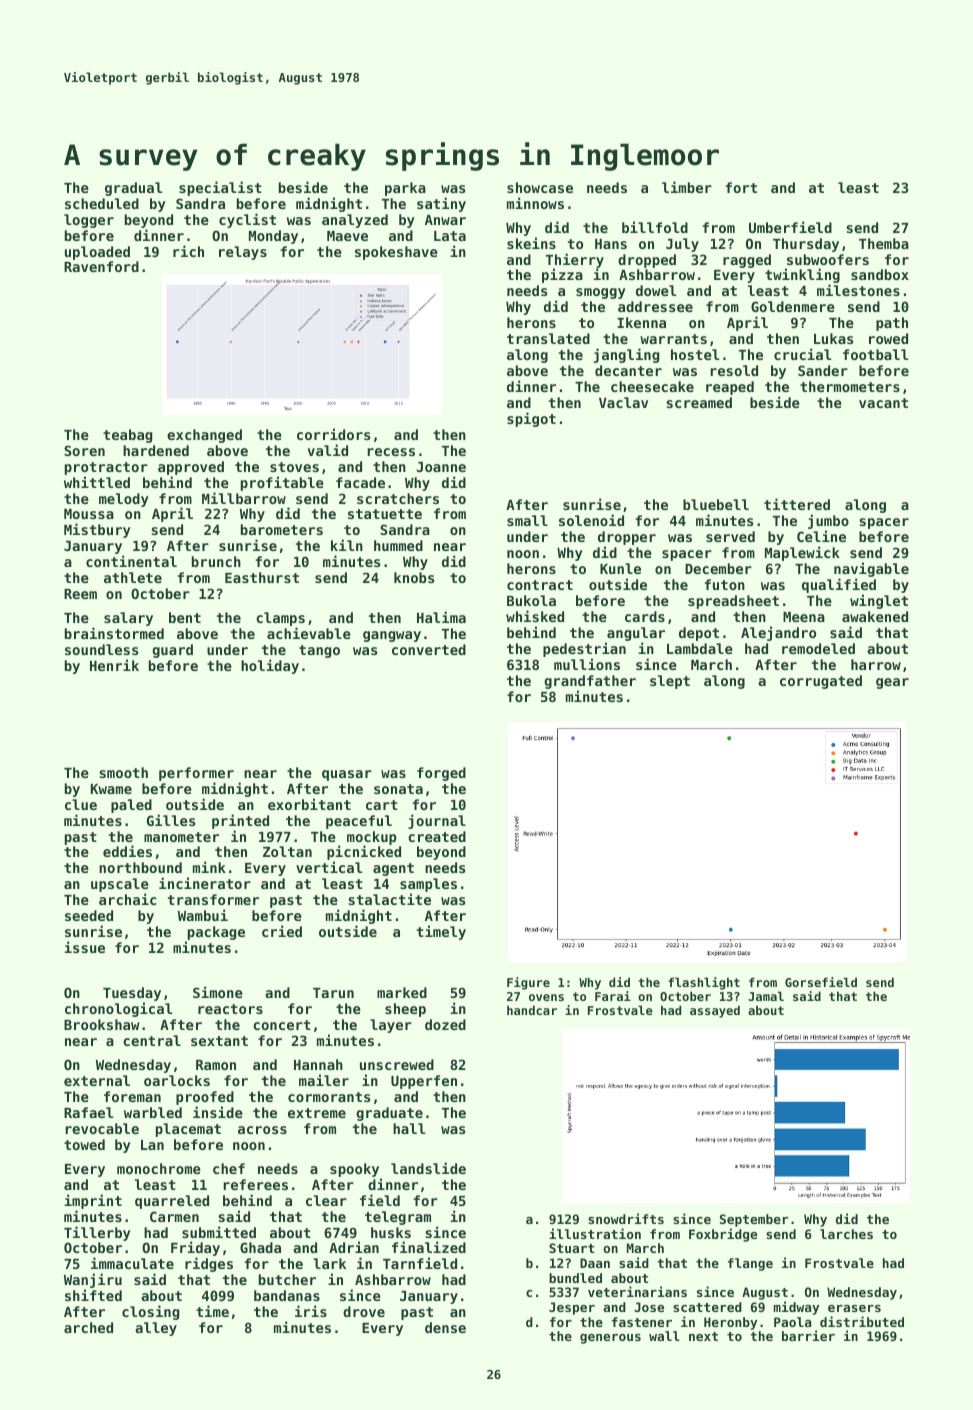 The image size is (973, 1410). What do you see at coordinates (818, 648) in the page?
I see `remodeled` at bounding box center [818, 648].
